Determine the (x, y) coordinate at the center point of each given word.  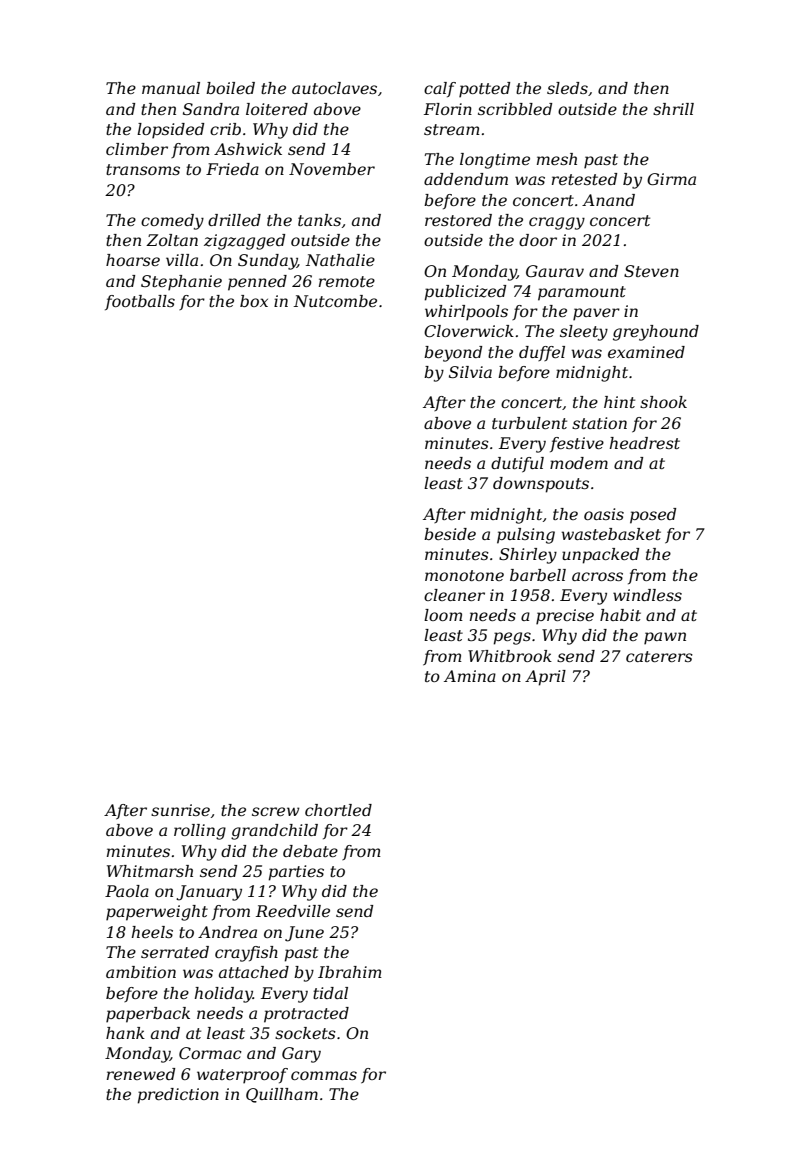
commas (324, 1075)
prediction (178, 1096)
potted (484, 90)
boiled (230, 88)
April (545, 678)
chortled (338, 810)
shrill (673, 109)
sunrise (180, 810)
